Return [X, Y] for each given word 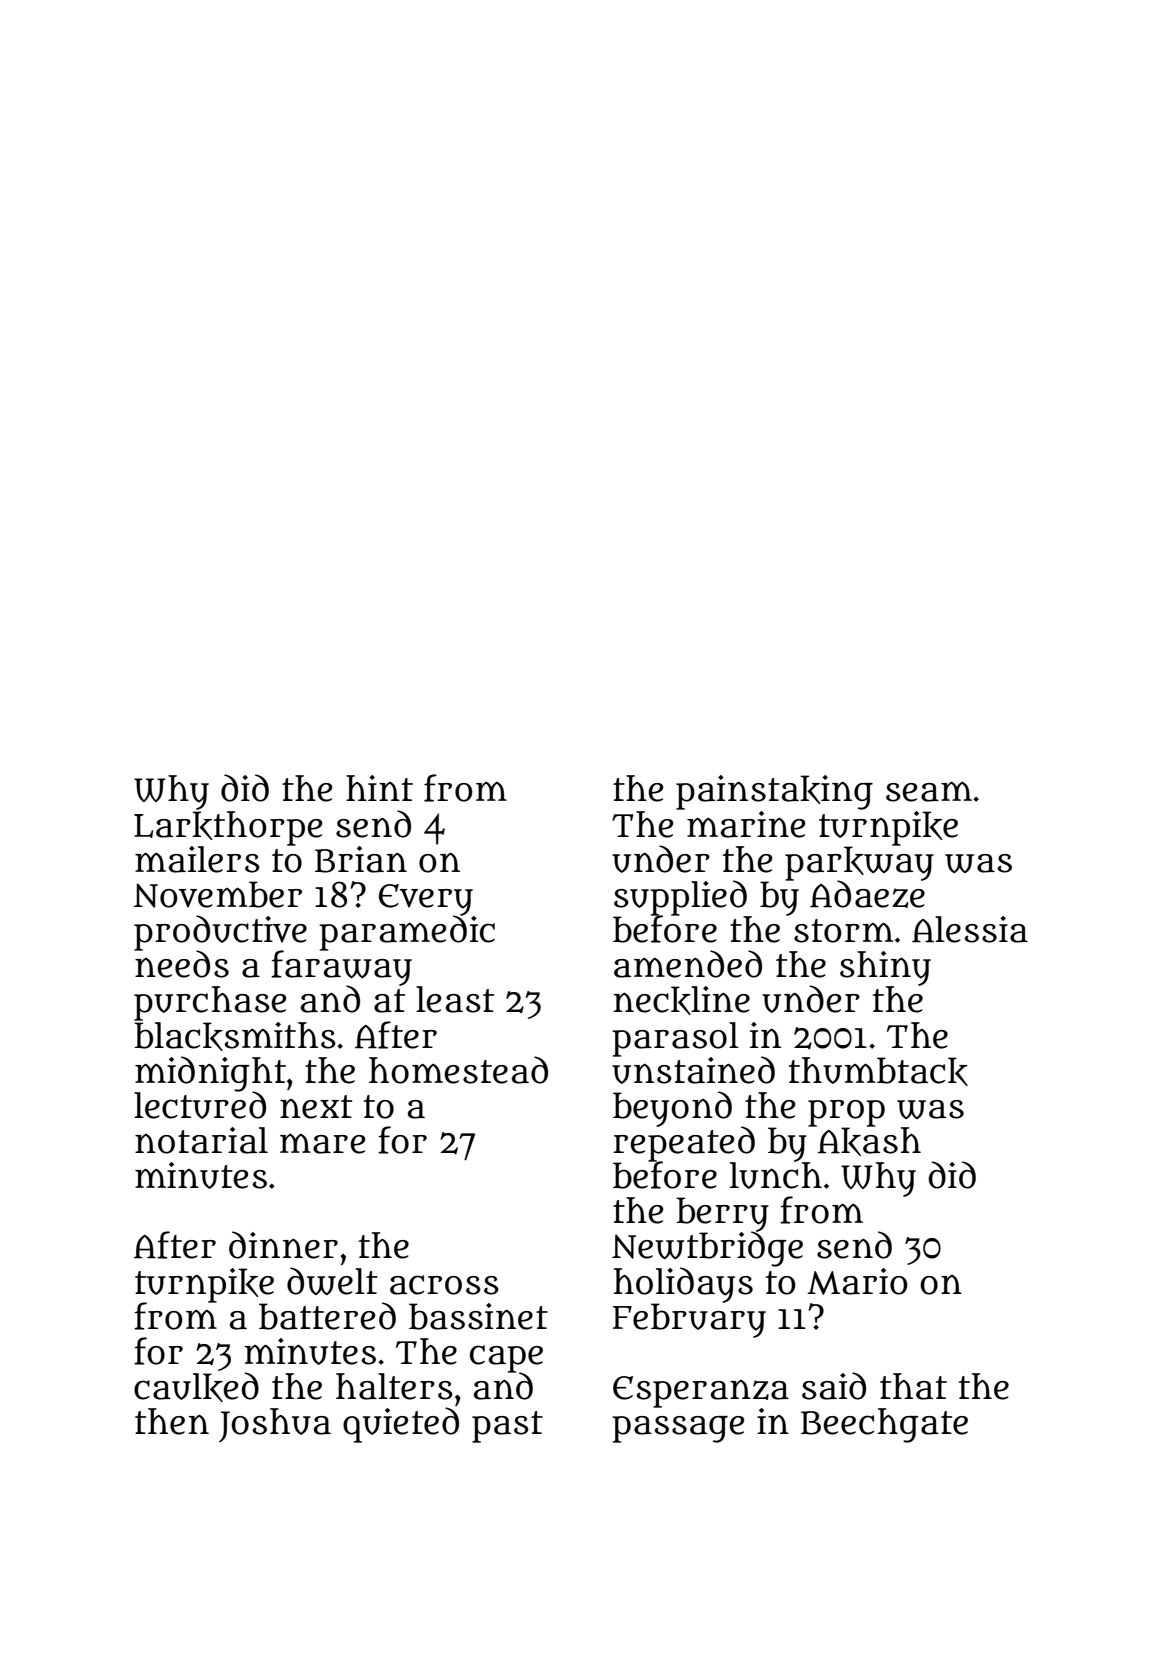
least [455, 999]
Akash [869, 1141]
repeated [684, 1143]
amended [688, 964]
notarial [201, 1140]
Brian [361, 859]
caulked [196, 1387]
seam [929, 791]
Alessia [970, 929]
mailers [197, 859]
